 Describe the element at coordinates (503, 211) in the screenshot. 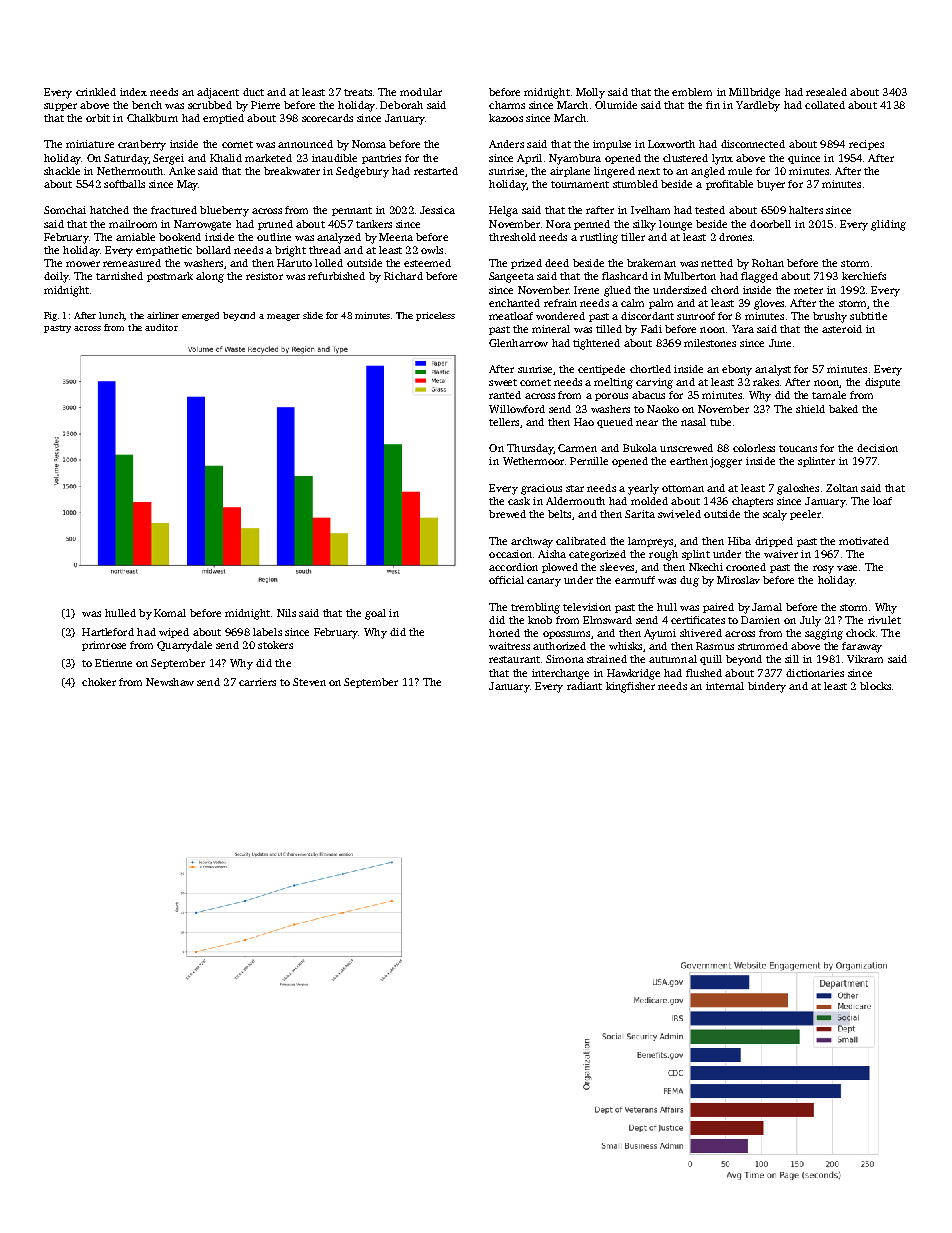

I see `Helga` at that location.
